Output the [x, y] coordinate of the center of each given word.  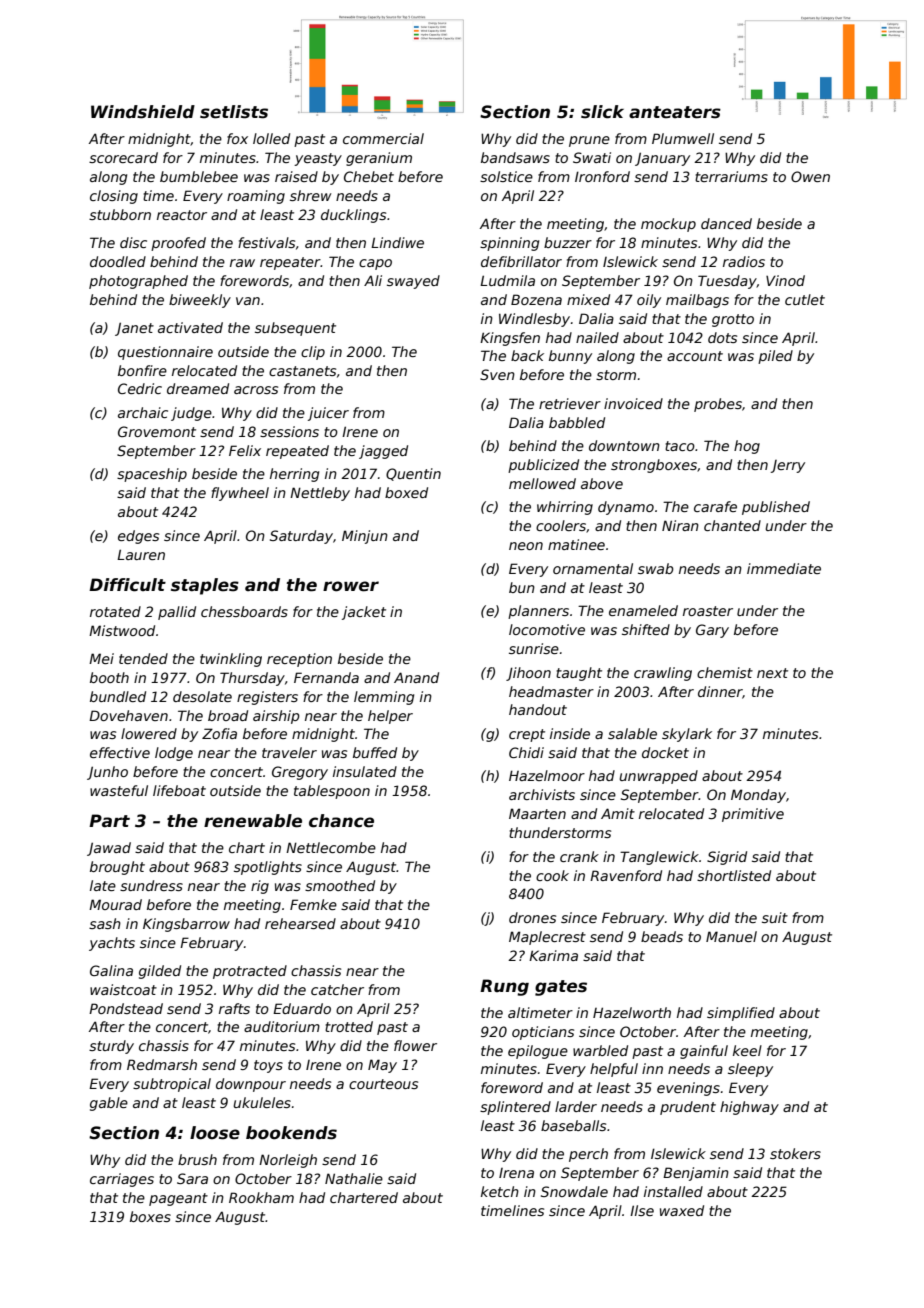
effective [120, 752]
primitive [753, 815]
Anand [416, 677]
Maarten [537, 813]
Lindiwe [397, 242]
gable [109, 1104]
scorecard [123, 157]
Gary [712, 631]
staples [205, 586]
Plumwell [683, 138]
